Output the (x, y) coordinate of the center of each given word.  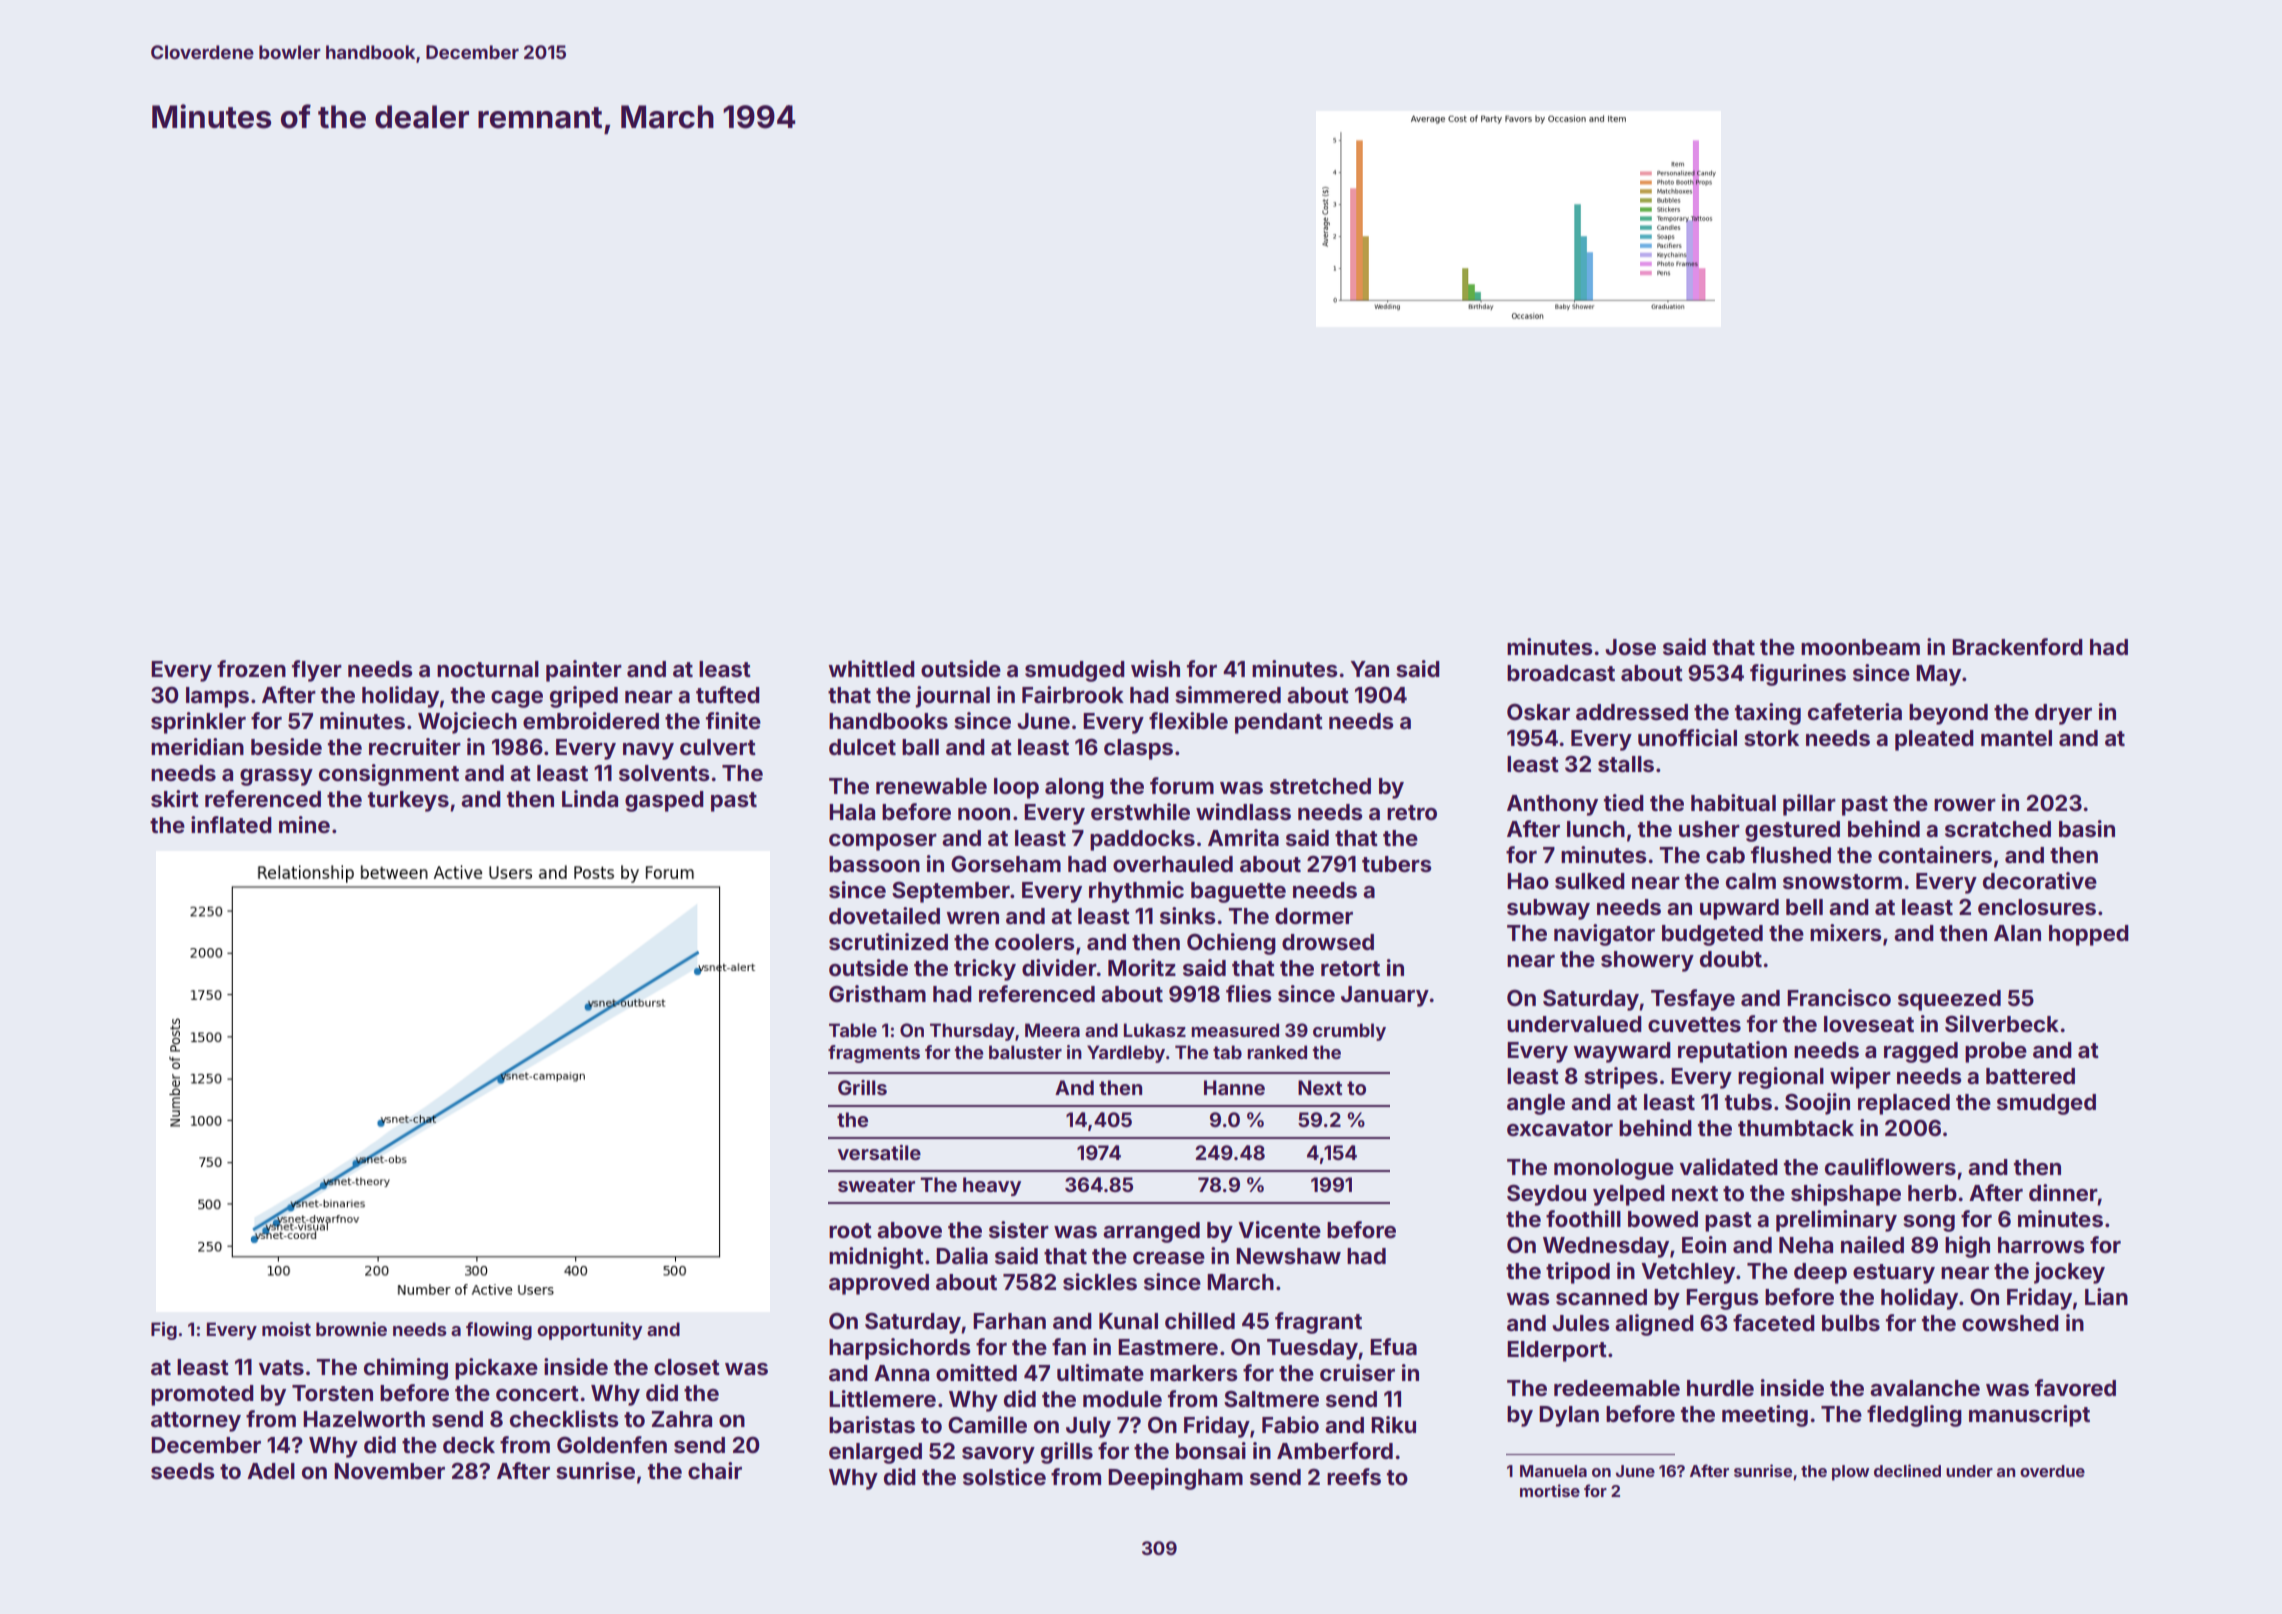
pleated (1934, 740)
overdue (2052, 1471)
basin (2087, 829)
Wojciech (467, 723)
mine (304, 824)
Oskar (1538, 712)
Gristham (877, 993)
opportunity (590, 1331)
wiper (1860, 1078)
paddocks (1142, 840)
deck (469, 1445)
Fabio (1290, 1424)
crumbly (1349, 1032)
